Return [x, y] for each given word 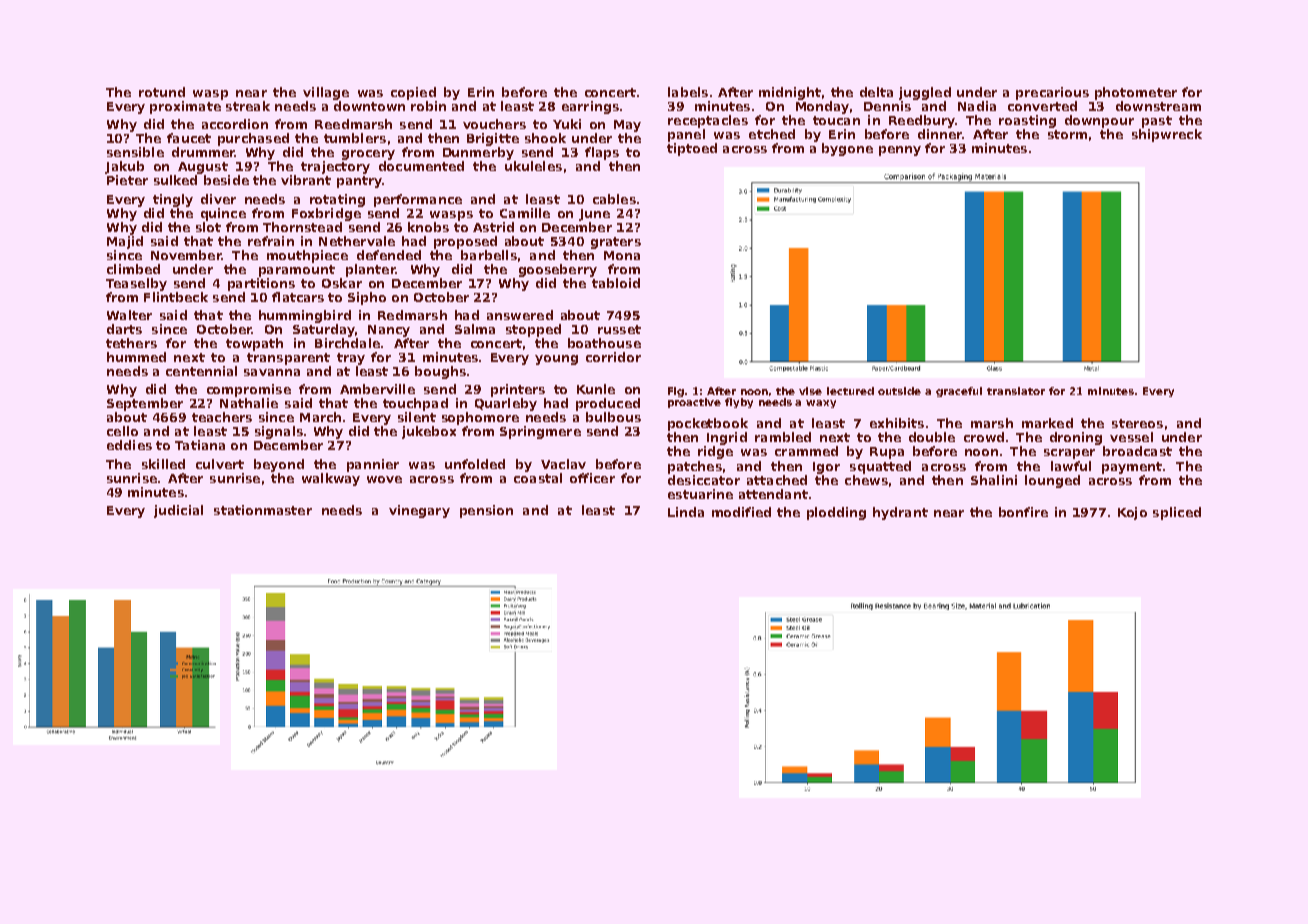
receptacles [708, 121]
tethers [131, 343]
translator [1016, 391]
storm [1067, 134]
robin [428, 106]
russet [619, 329]
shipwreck [1167, 135]
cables [614, 199]
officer [592, 478]
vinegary [419, 511]
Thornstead [302, 227]
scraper [1069, 454]
